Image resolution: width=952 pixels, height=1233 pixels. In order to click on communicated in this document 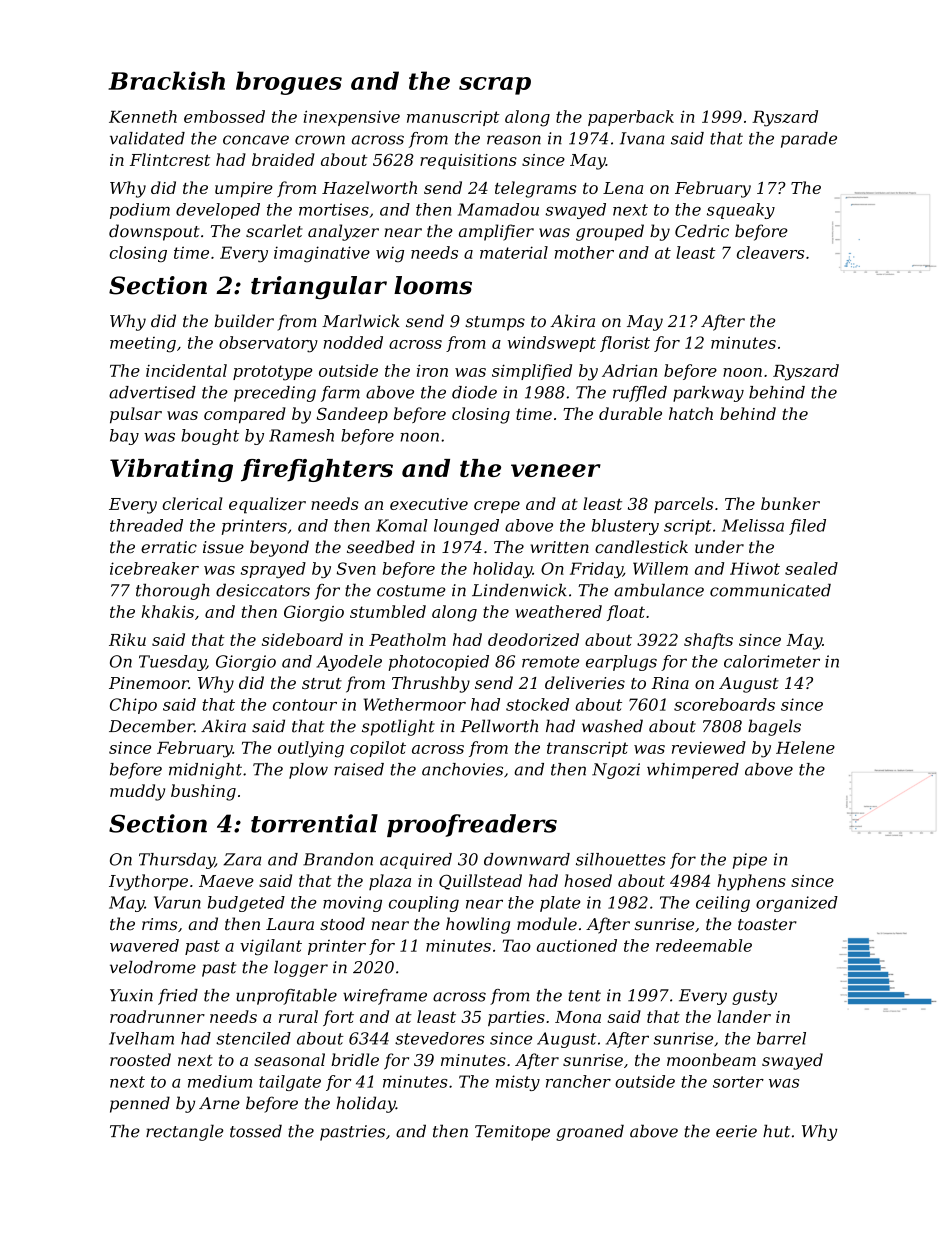, I will do `click(770, 590)`.
